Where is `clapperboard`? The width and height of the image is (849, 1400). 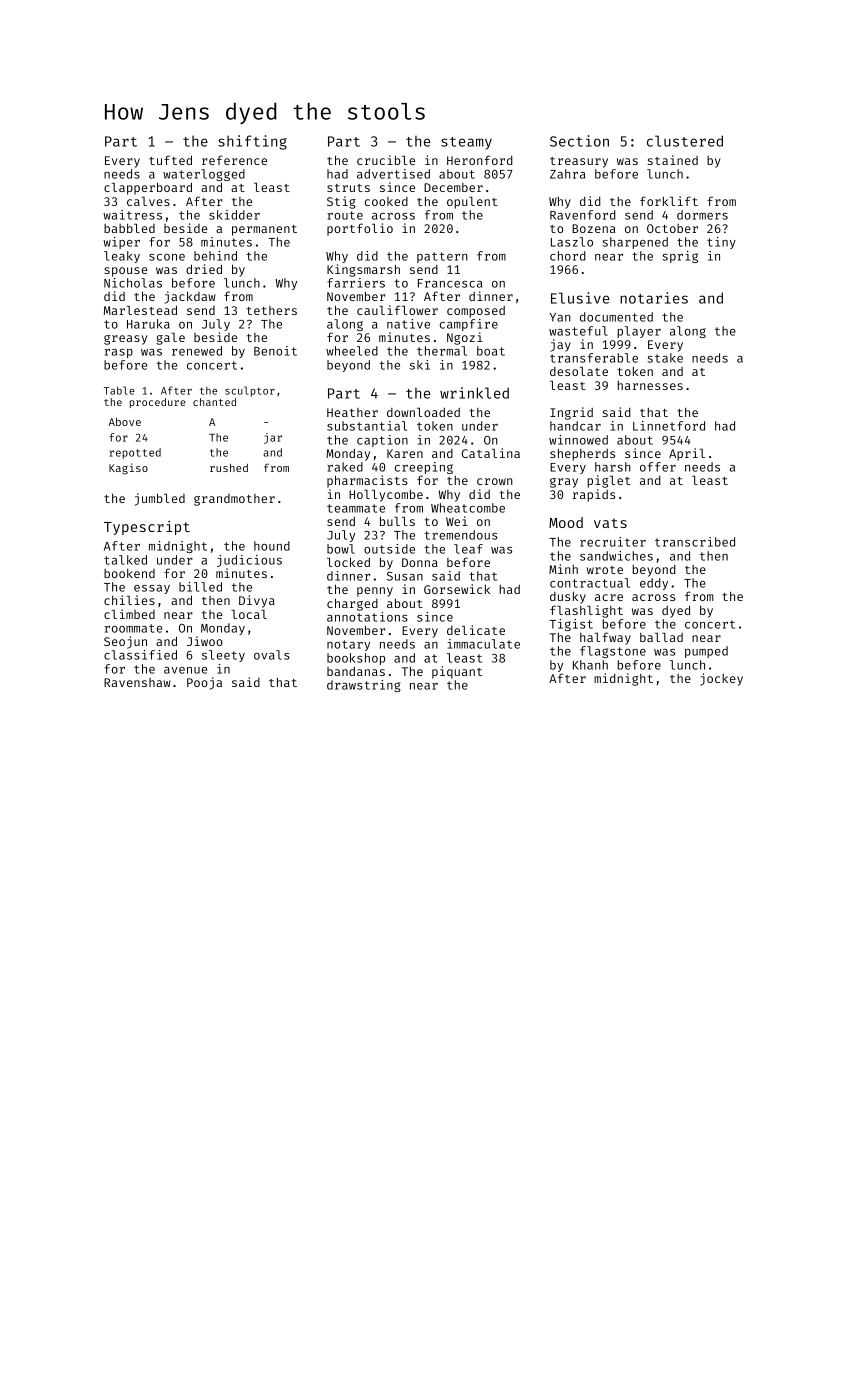 clapperboard is located at coordinates (148, 188).
